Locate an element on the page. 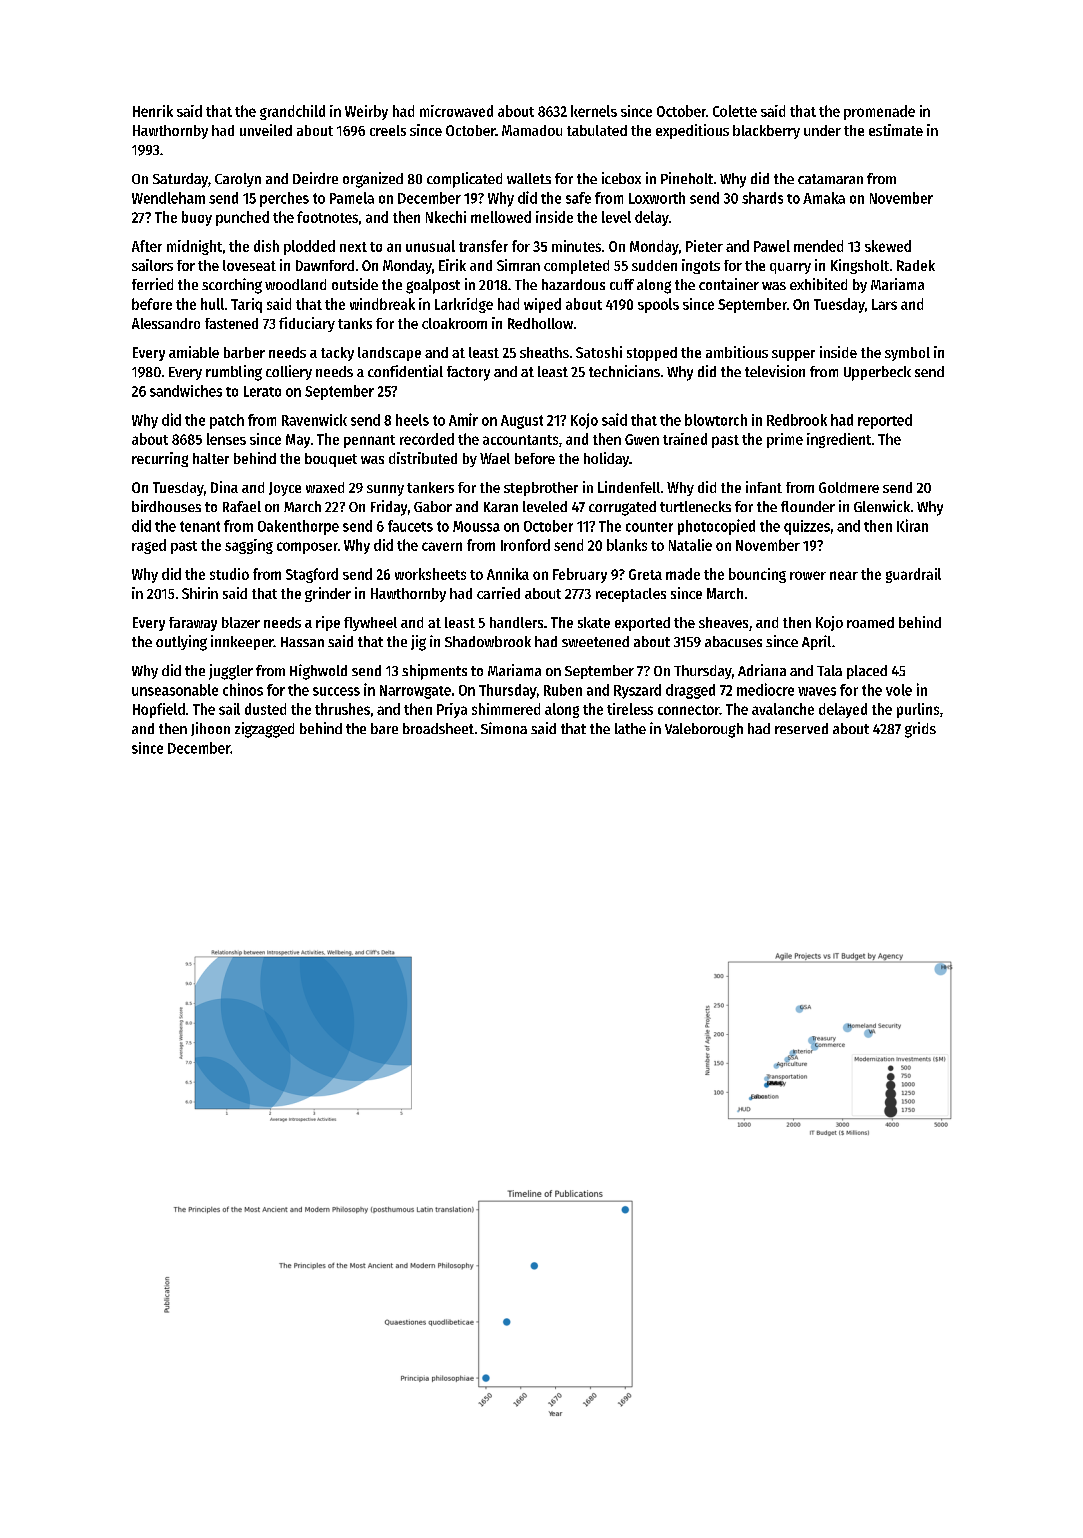  buoy is located at coordinates (197, 218).
